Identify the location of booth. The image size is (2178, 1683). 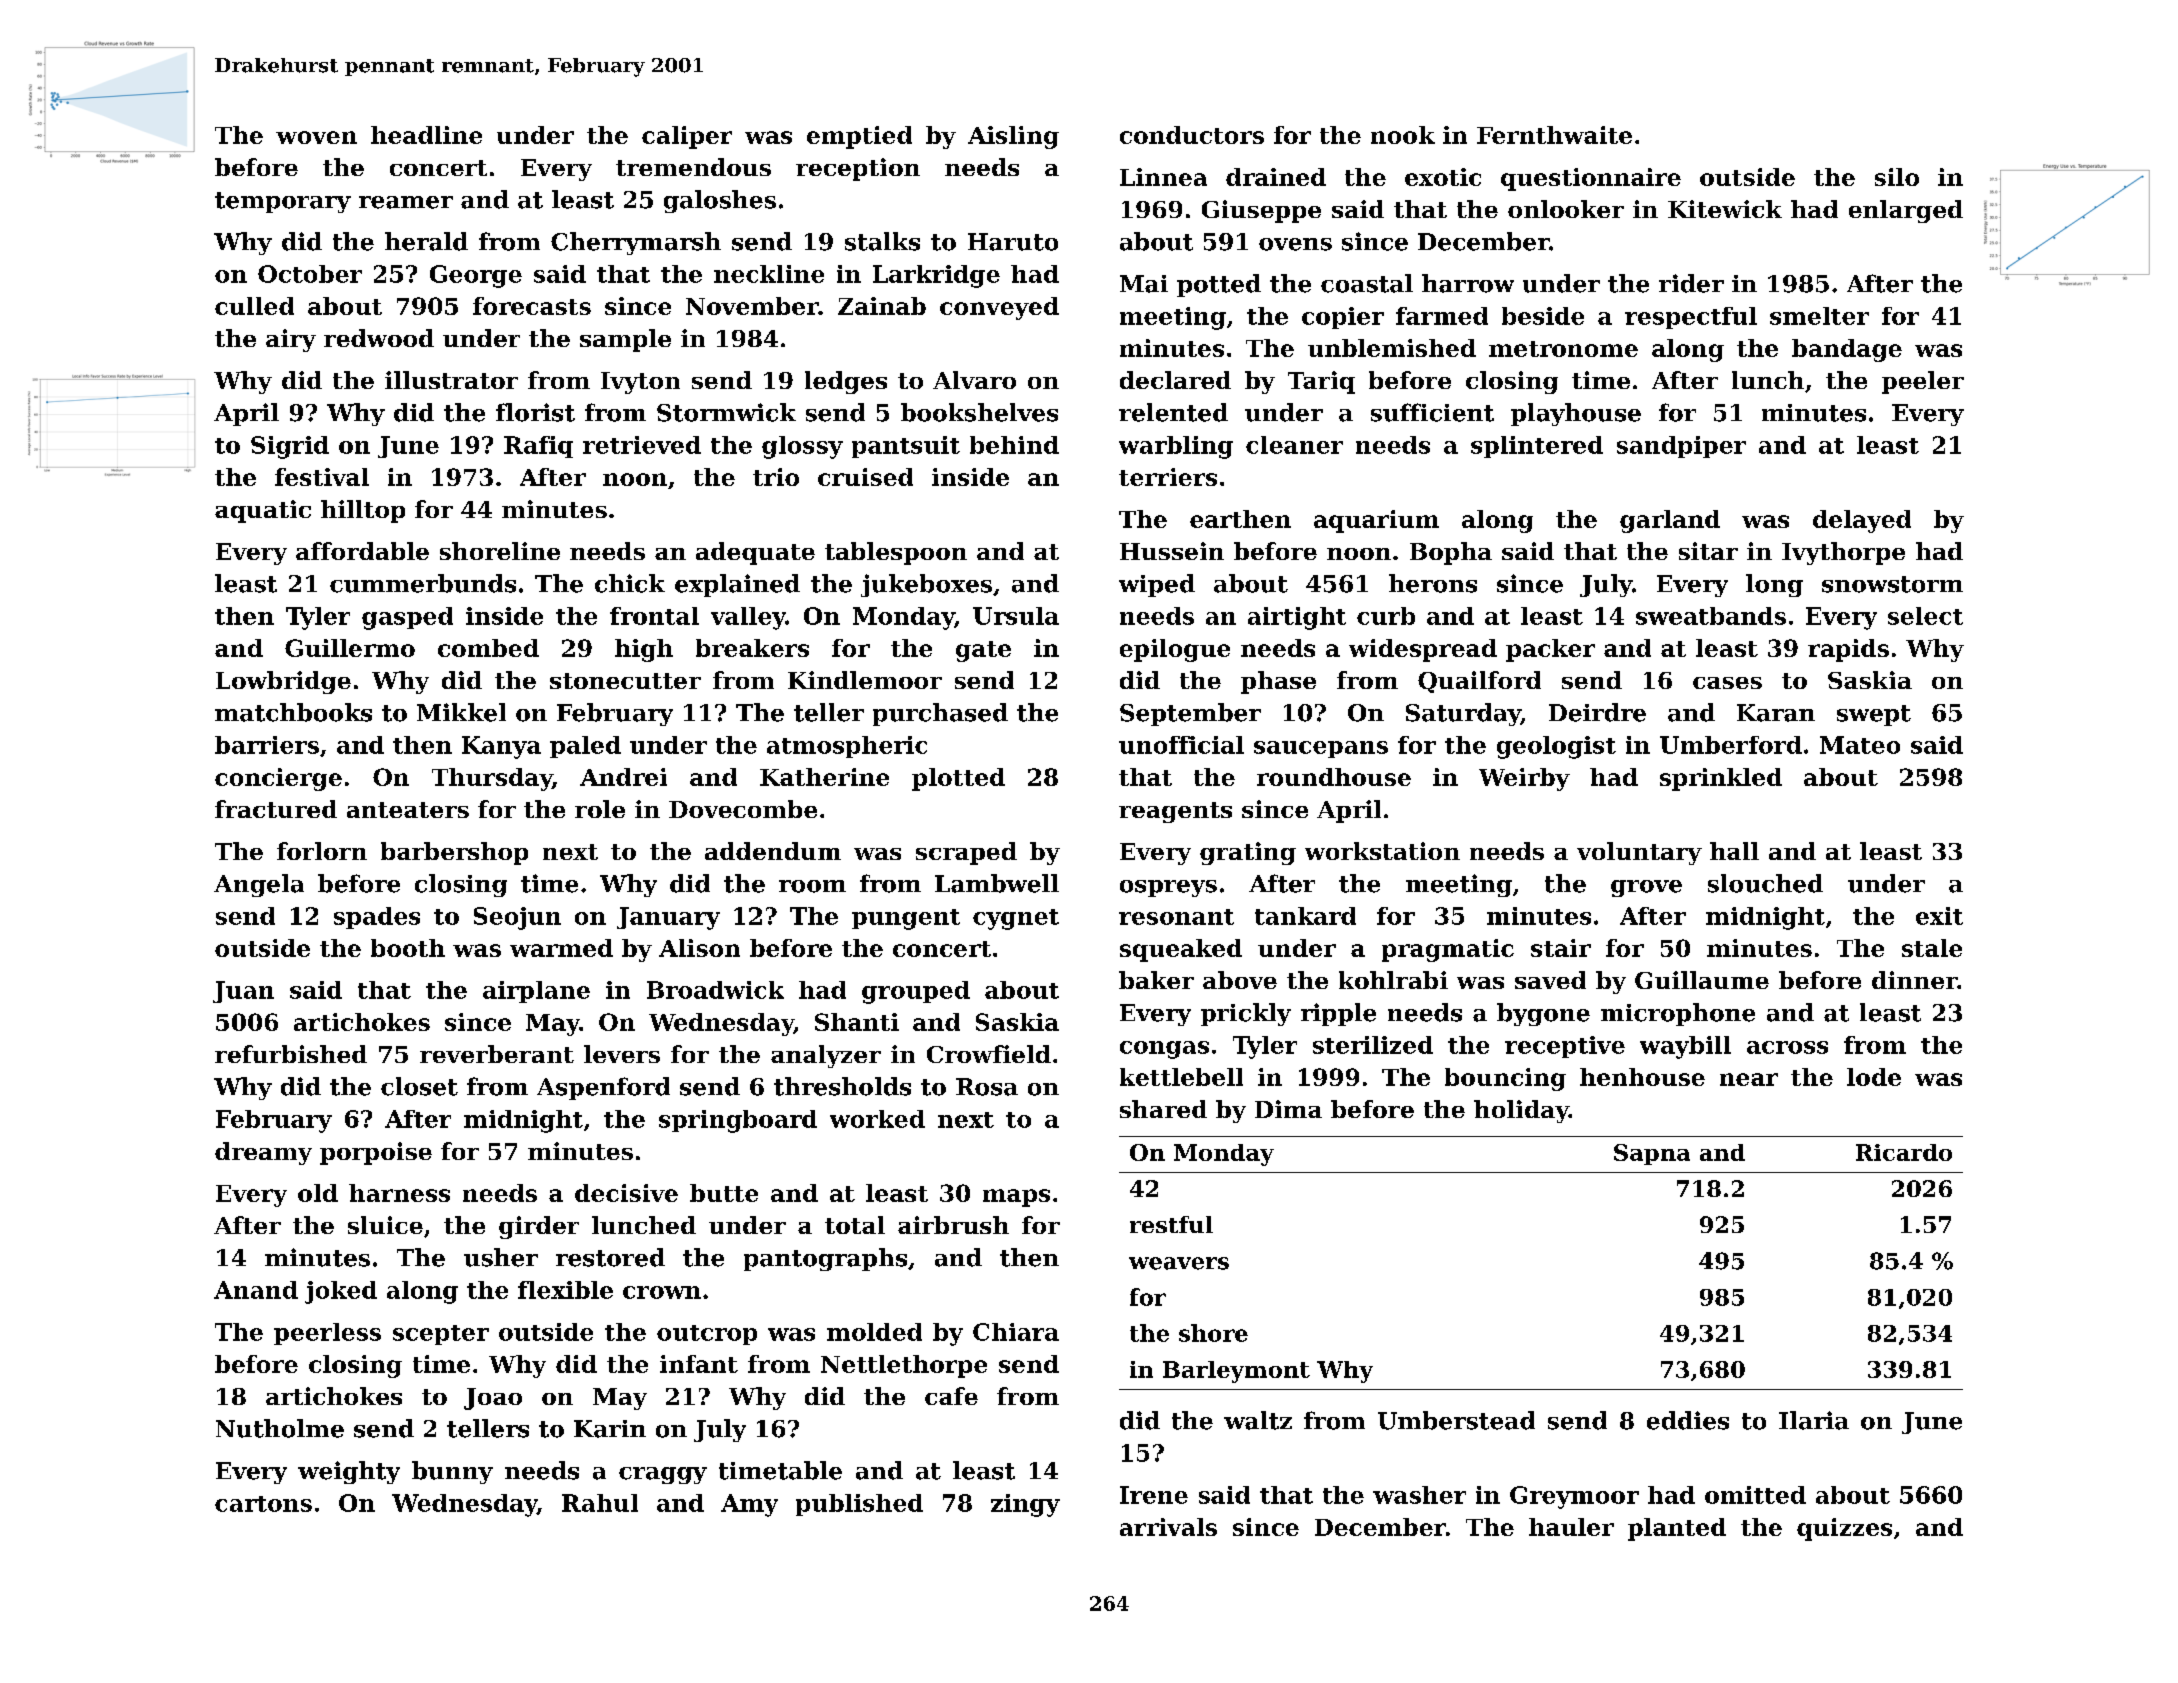
(408, 948).
